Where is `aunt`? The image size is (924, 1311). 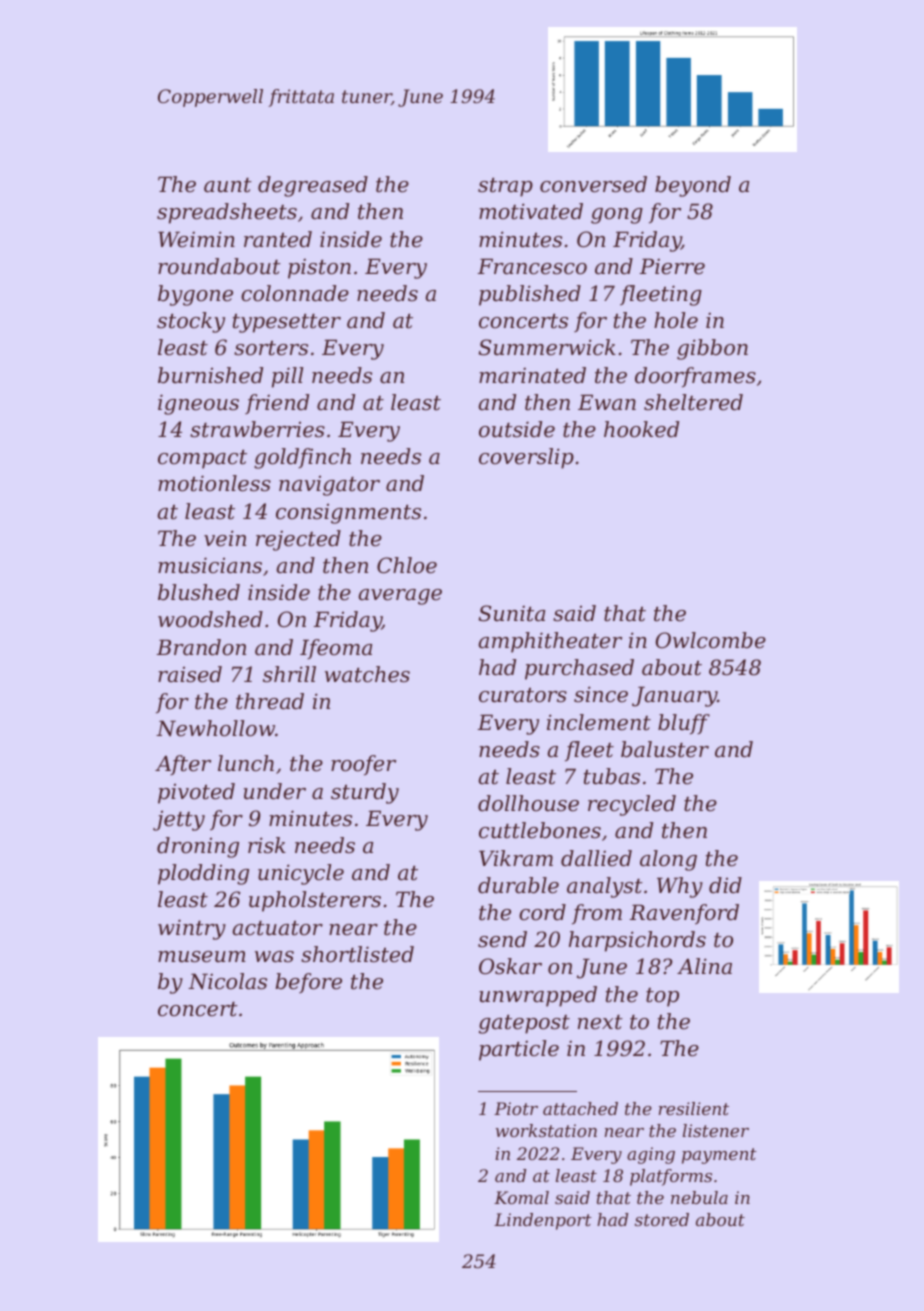
aunt is located at coordinates (228, 185).
